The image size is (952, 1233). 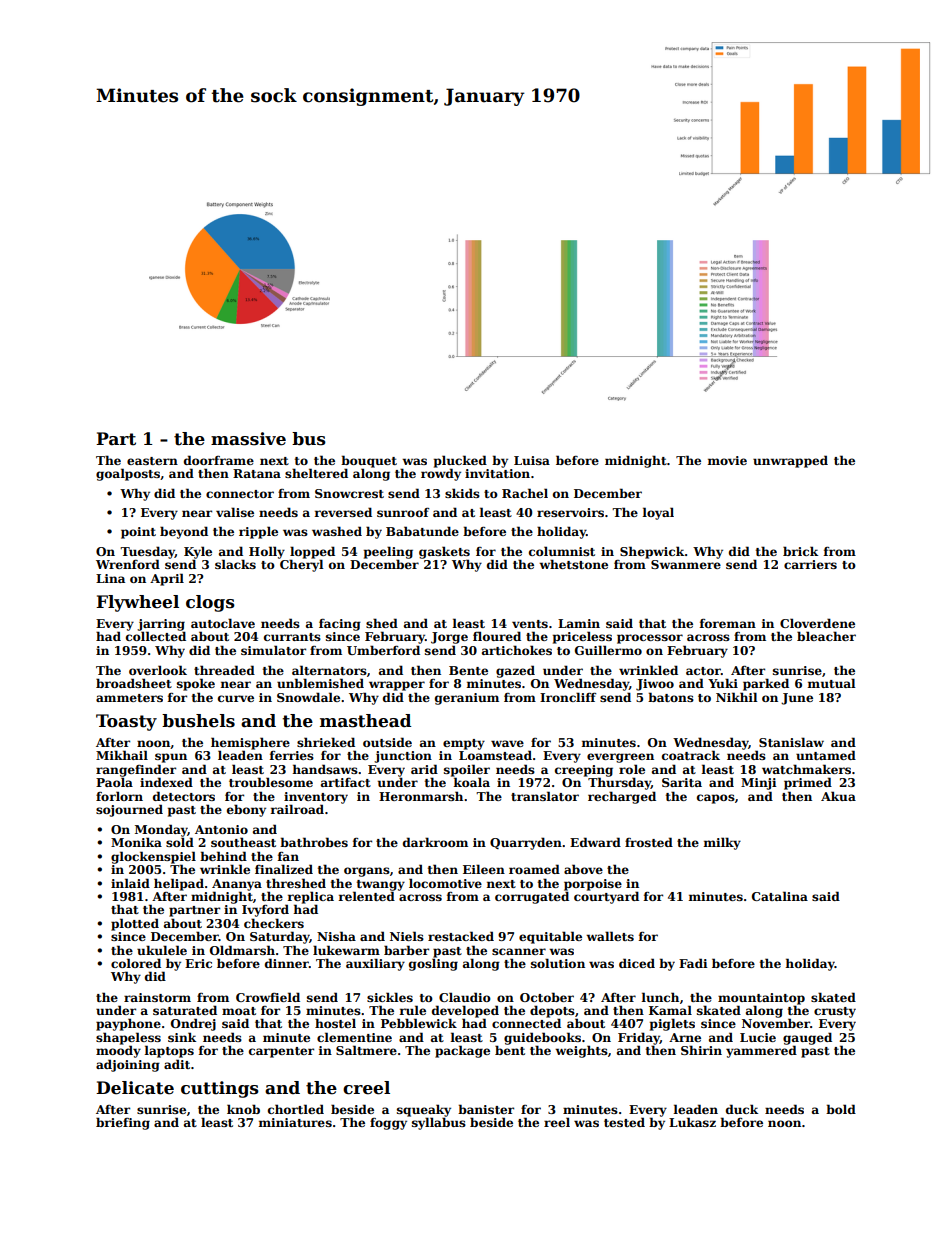 What do you see at coordinates (460, 461) in the document?
I see `plucked` at bounding box center [460, 461].
